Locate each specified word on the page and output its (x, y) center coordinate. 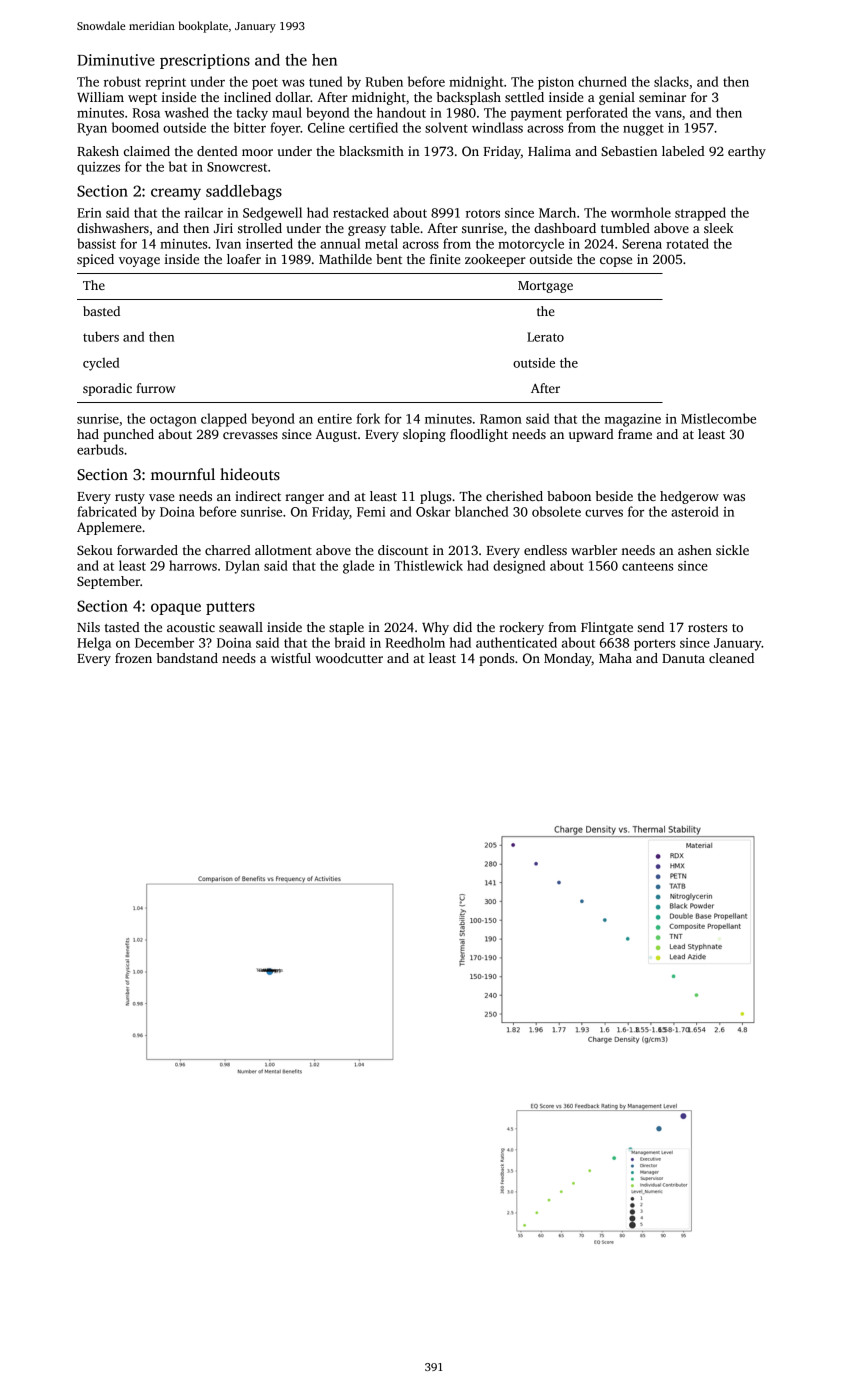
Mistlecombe (718, 418)
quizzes (98, 168)
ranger (304, 499)
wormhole (641, 212)
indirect (258, 496)
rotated (687, 243)
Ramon (501, 419)
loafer (244, 259)
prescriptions (205, 61)
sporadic (107, 389)
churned (602, 81)
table (405, 228)
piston (556, 83)
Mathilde (345, 259)
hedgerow (689, 497)
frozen (133, 658)
